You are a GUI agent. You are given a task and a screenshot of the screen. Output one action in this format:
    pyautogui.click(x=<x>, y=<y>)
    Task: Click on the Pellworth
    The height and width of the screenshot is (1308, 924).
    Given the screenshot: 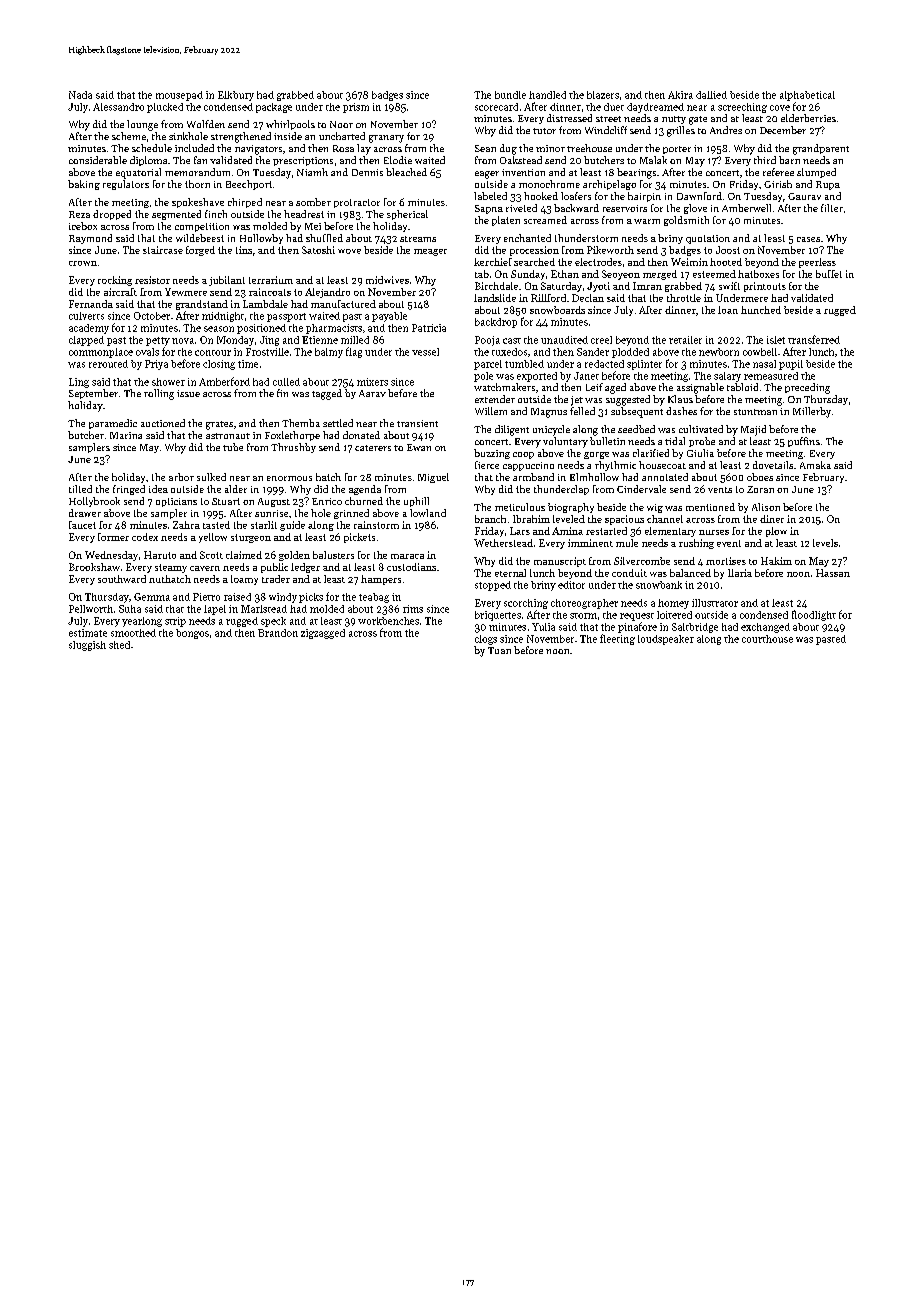 What is the action you would take?
    pyautogui.click(x=91, y=609)
